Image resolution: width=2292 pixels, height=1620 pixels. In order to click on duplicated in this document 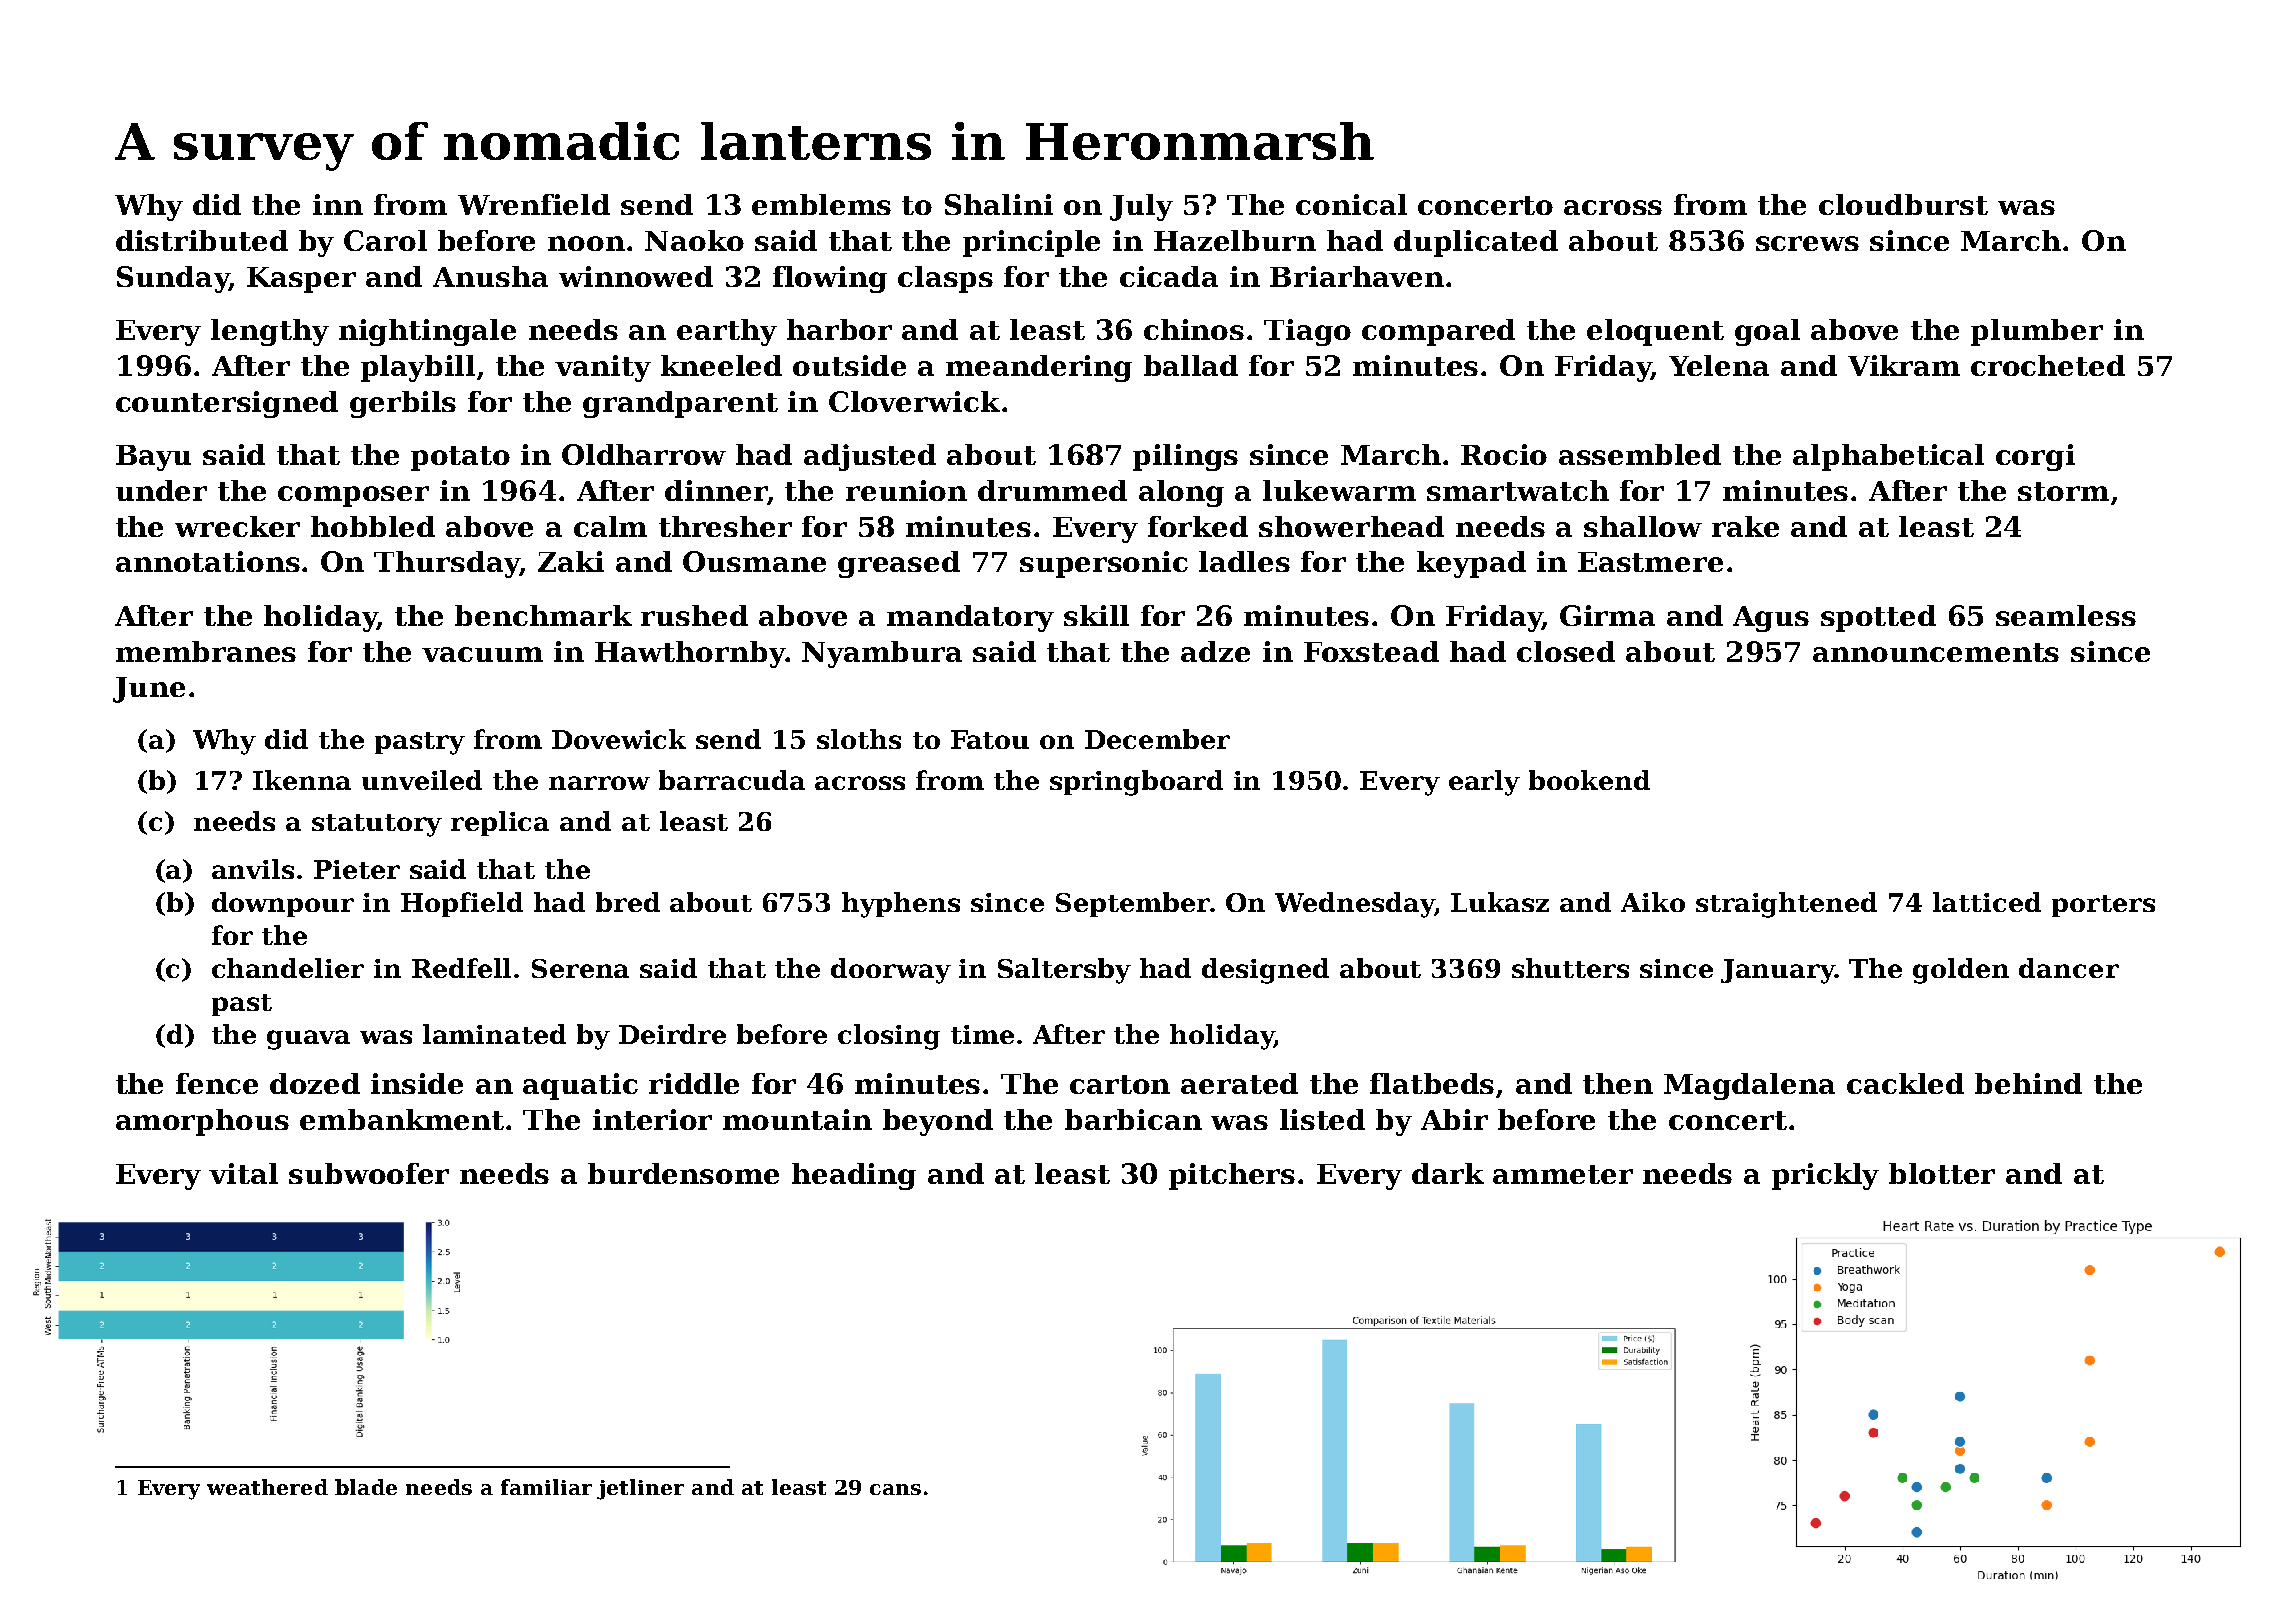, I will do `click(1476, 243)`.
